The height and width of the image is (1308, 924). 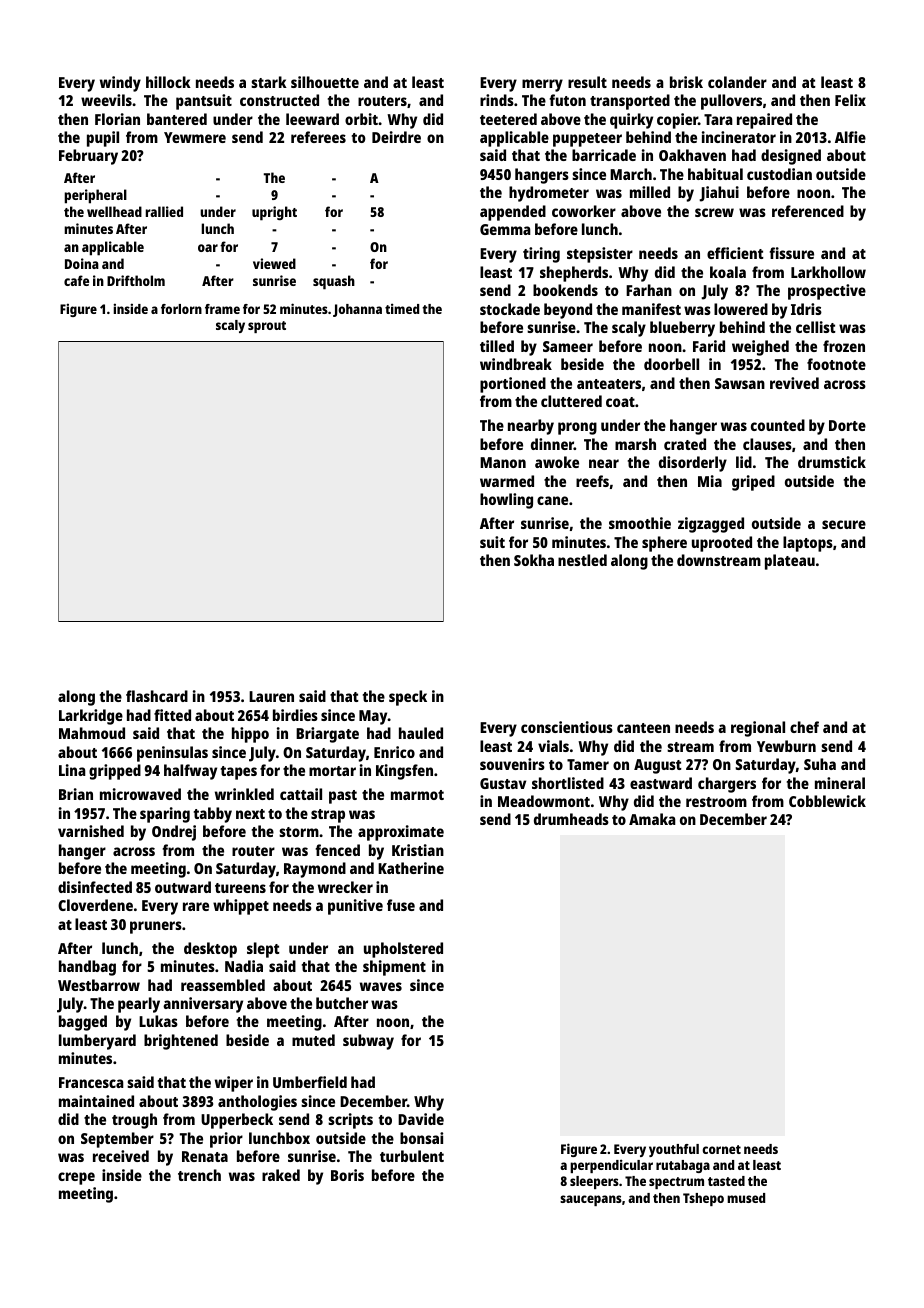 What do you see at coordinates (804, 727) in the image?
I see `chef` at bounding box center [804, 727].
